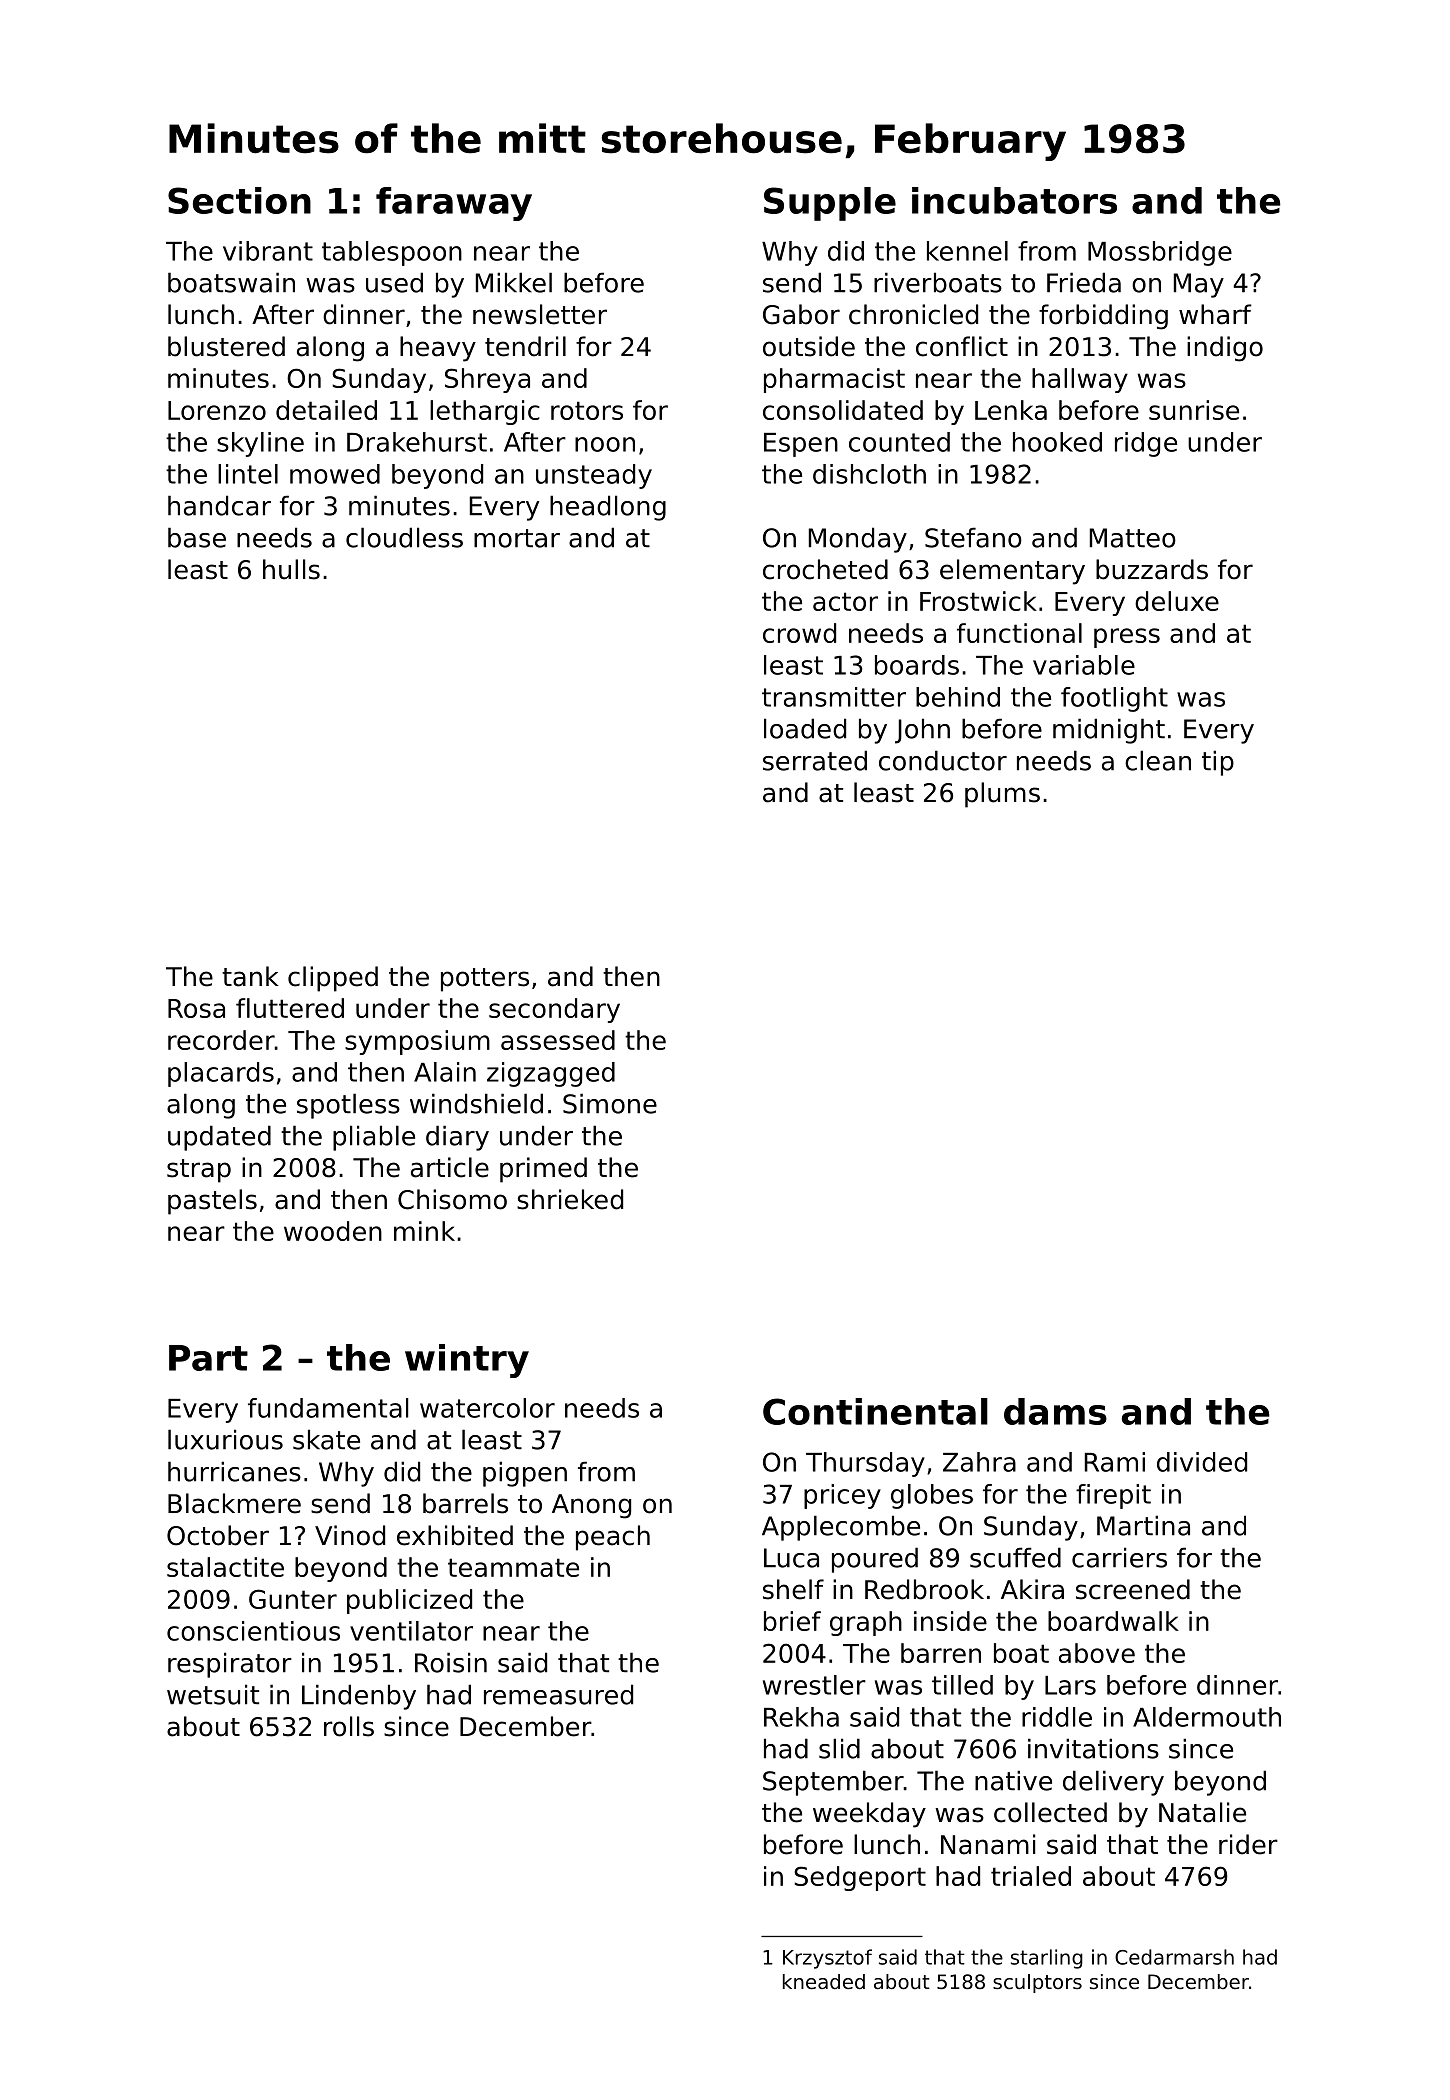 The width and height of the page is (1450, 2100). Describe the element at coordinates (1158, 760) in the page. I see `clean` at that location.
